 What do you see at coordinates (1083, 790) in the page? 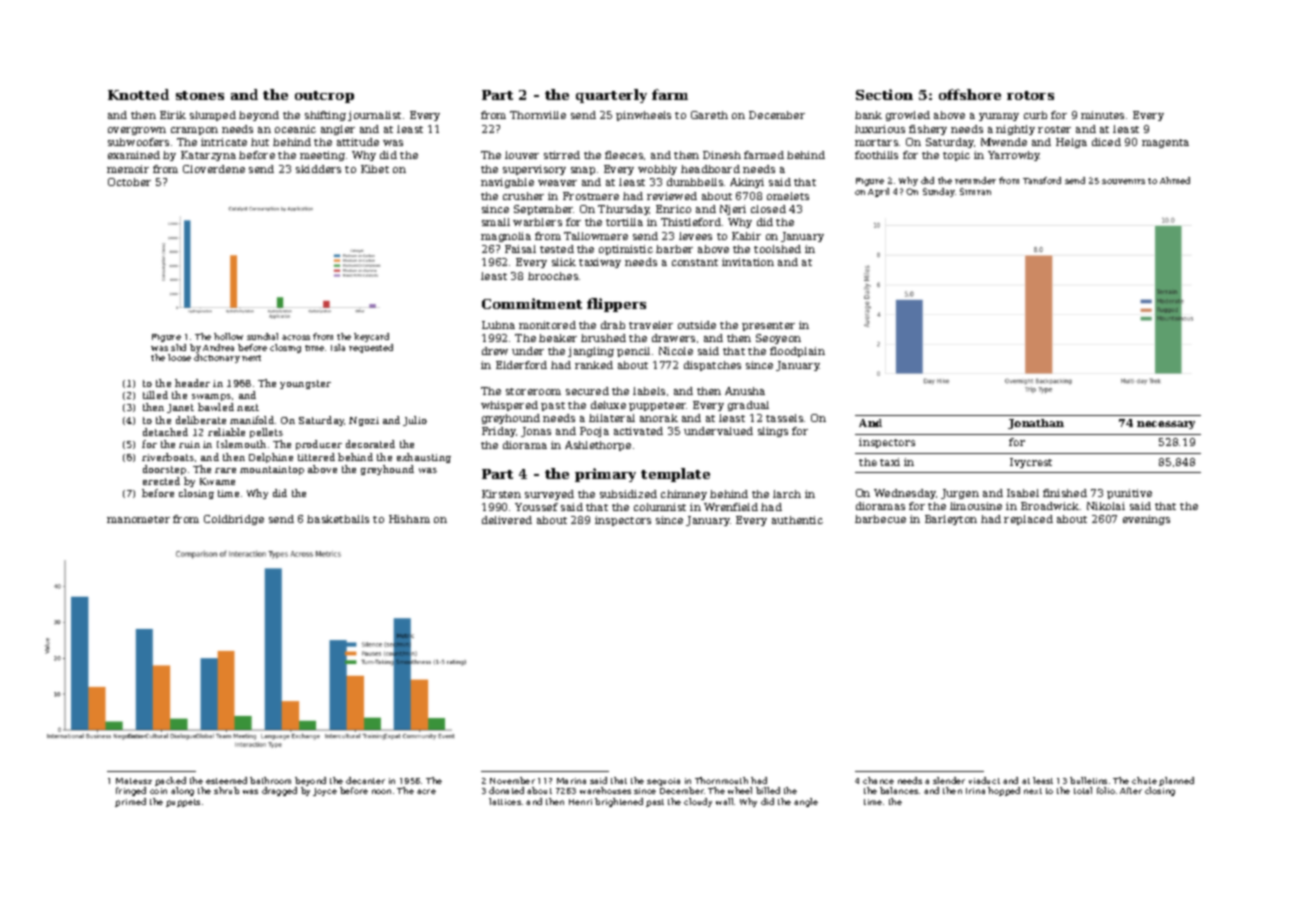
I see `total` at bounding box center [1083, 790].
